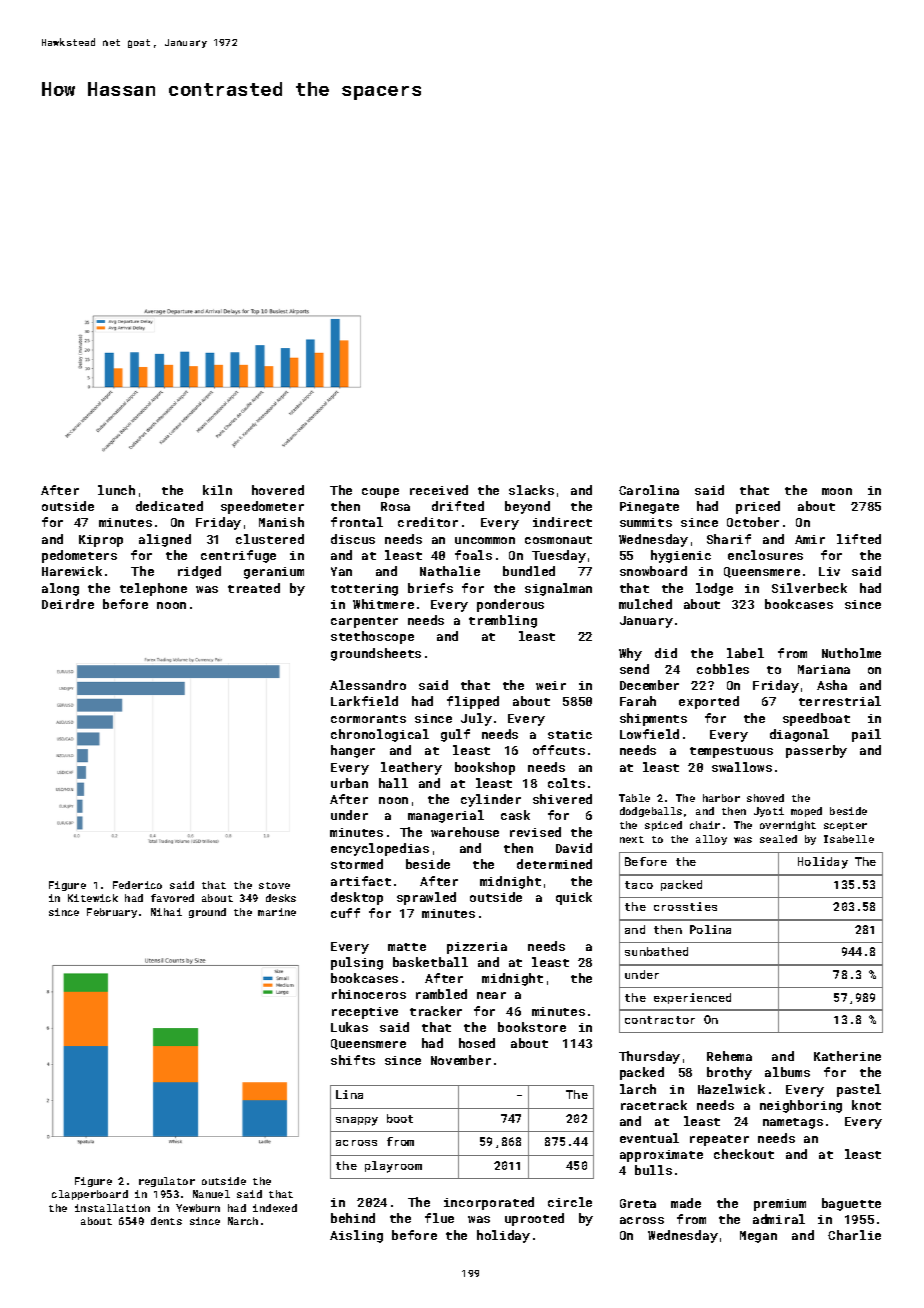 The width and height of the page is (924, 1308). What do you see at coordinates (380, 849) in the page?
I see `encyclopedias` at bounding box center [380, 849].
